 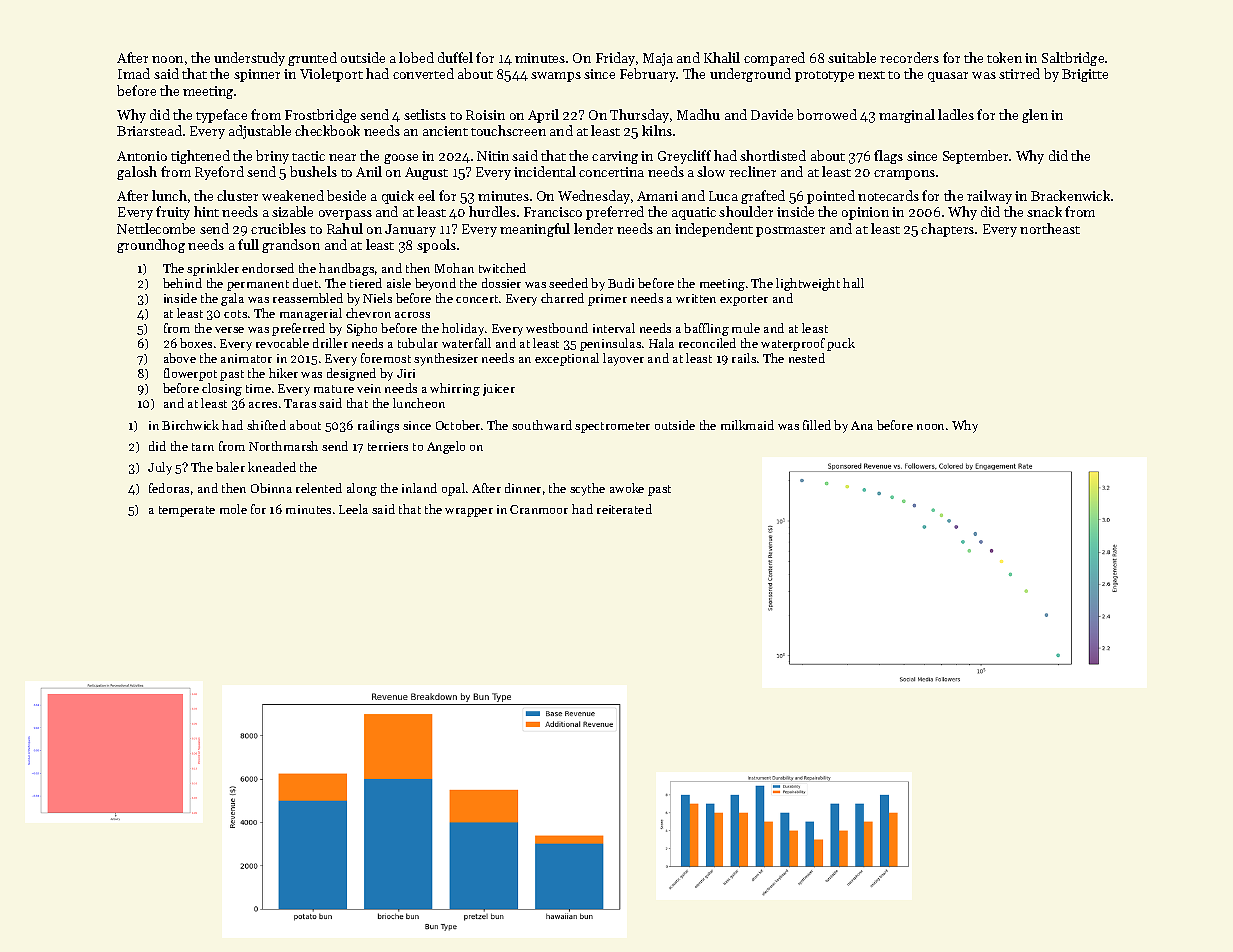 What do you see at coordinates (746, 328) in the screenshot?
I see `mule` at bounding box center [746, 328].
